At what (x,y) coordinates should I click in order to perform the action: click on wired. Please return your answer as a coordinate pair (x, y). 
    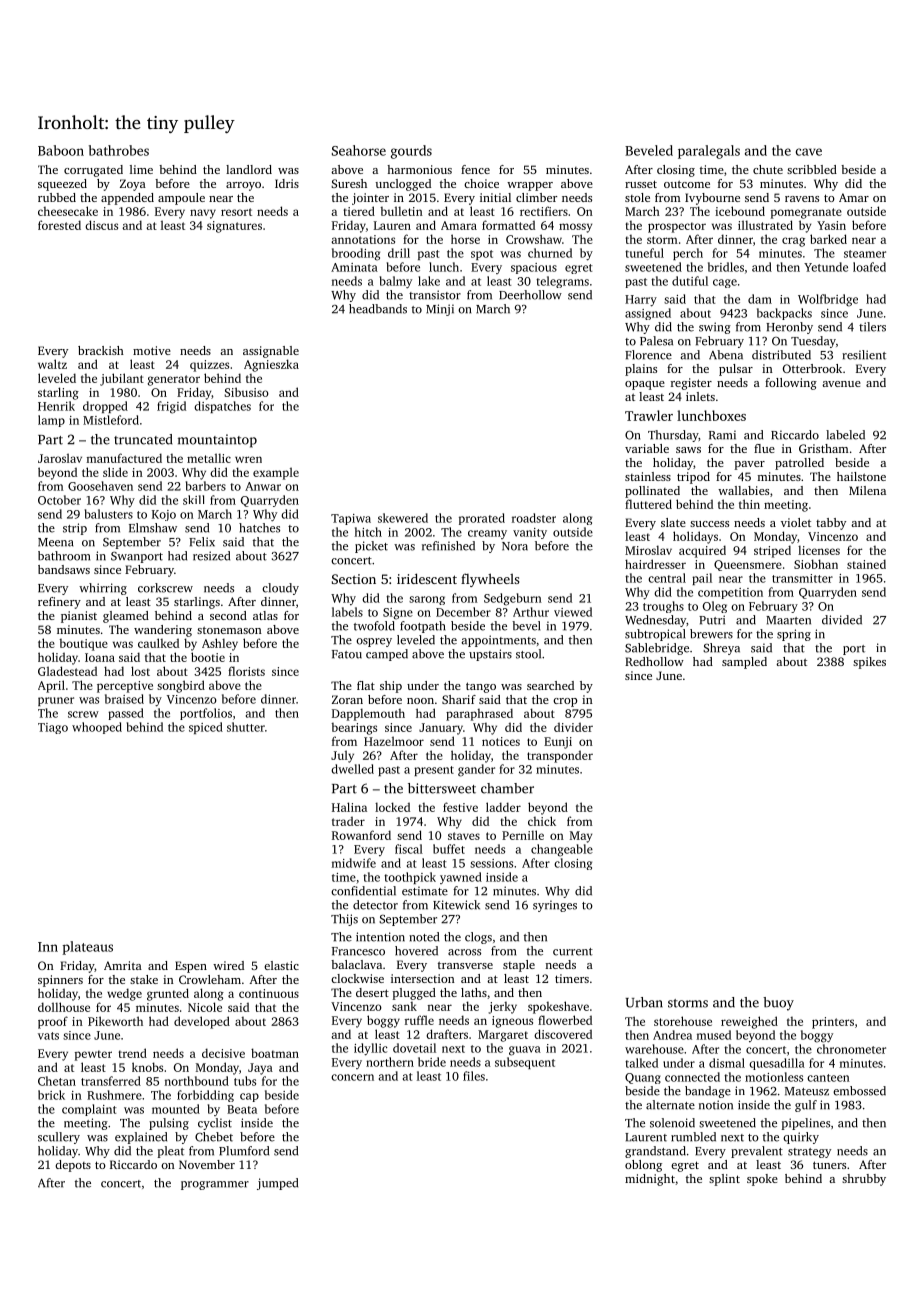
    Looking at the image, I should click on (228, 965).
